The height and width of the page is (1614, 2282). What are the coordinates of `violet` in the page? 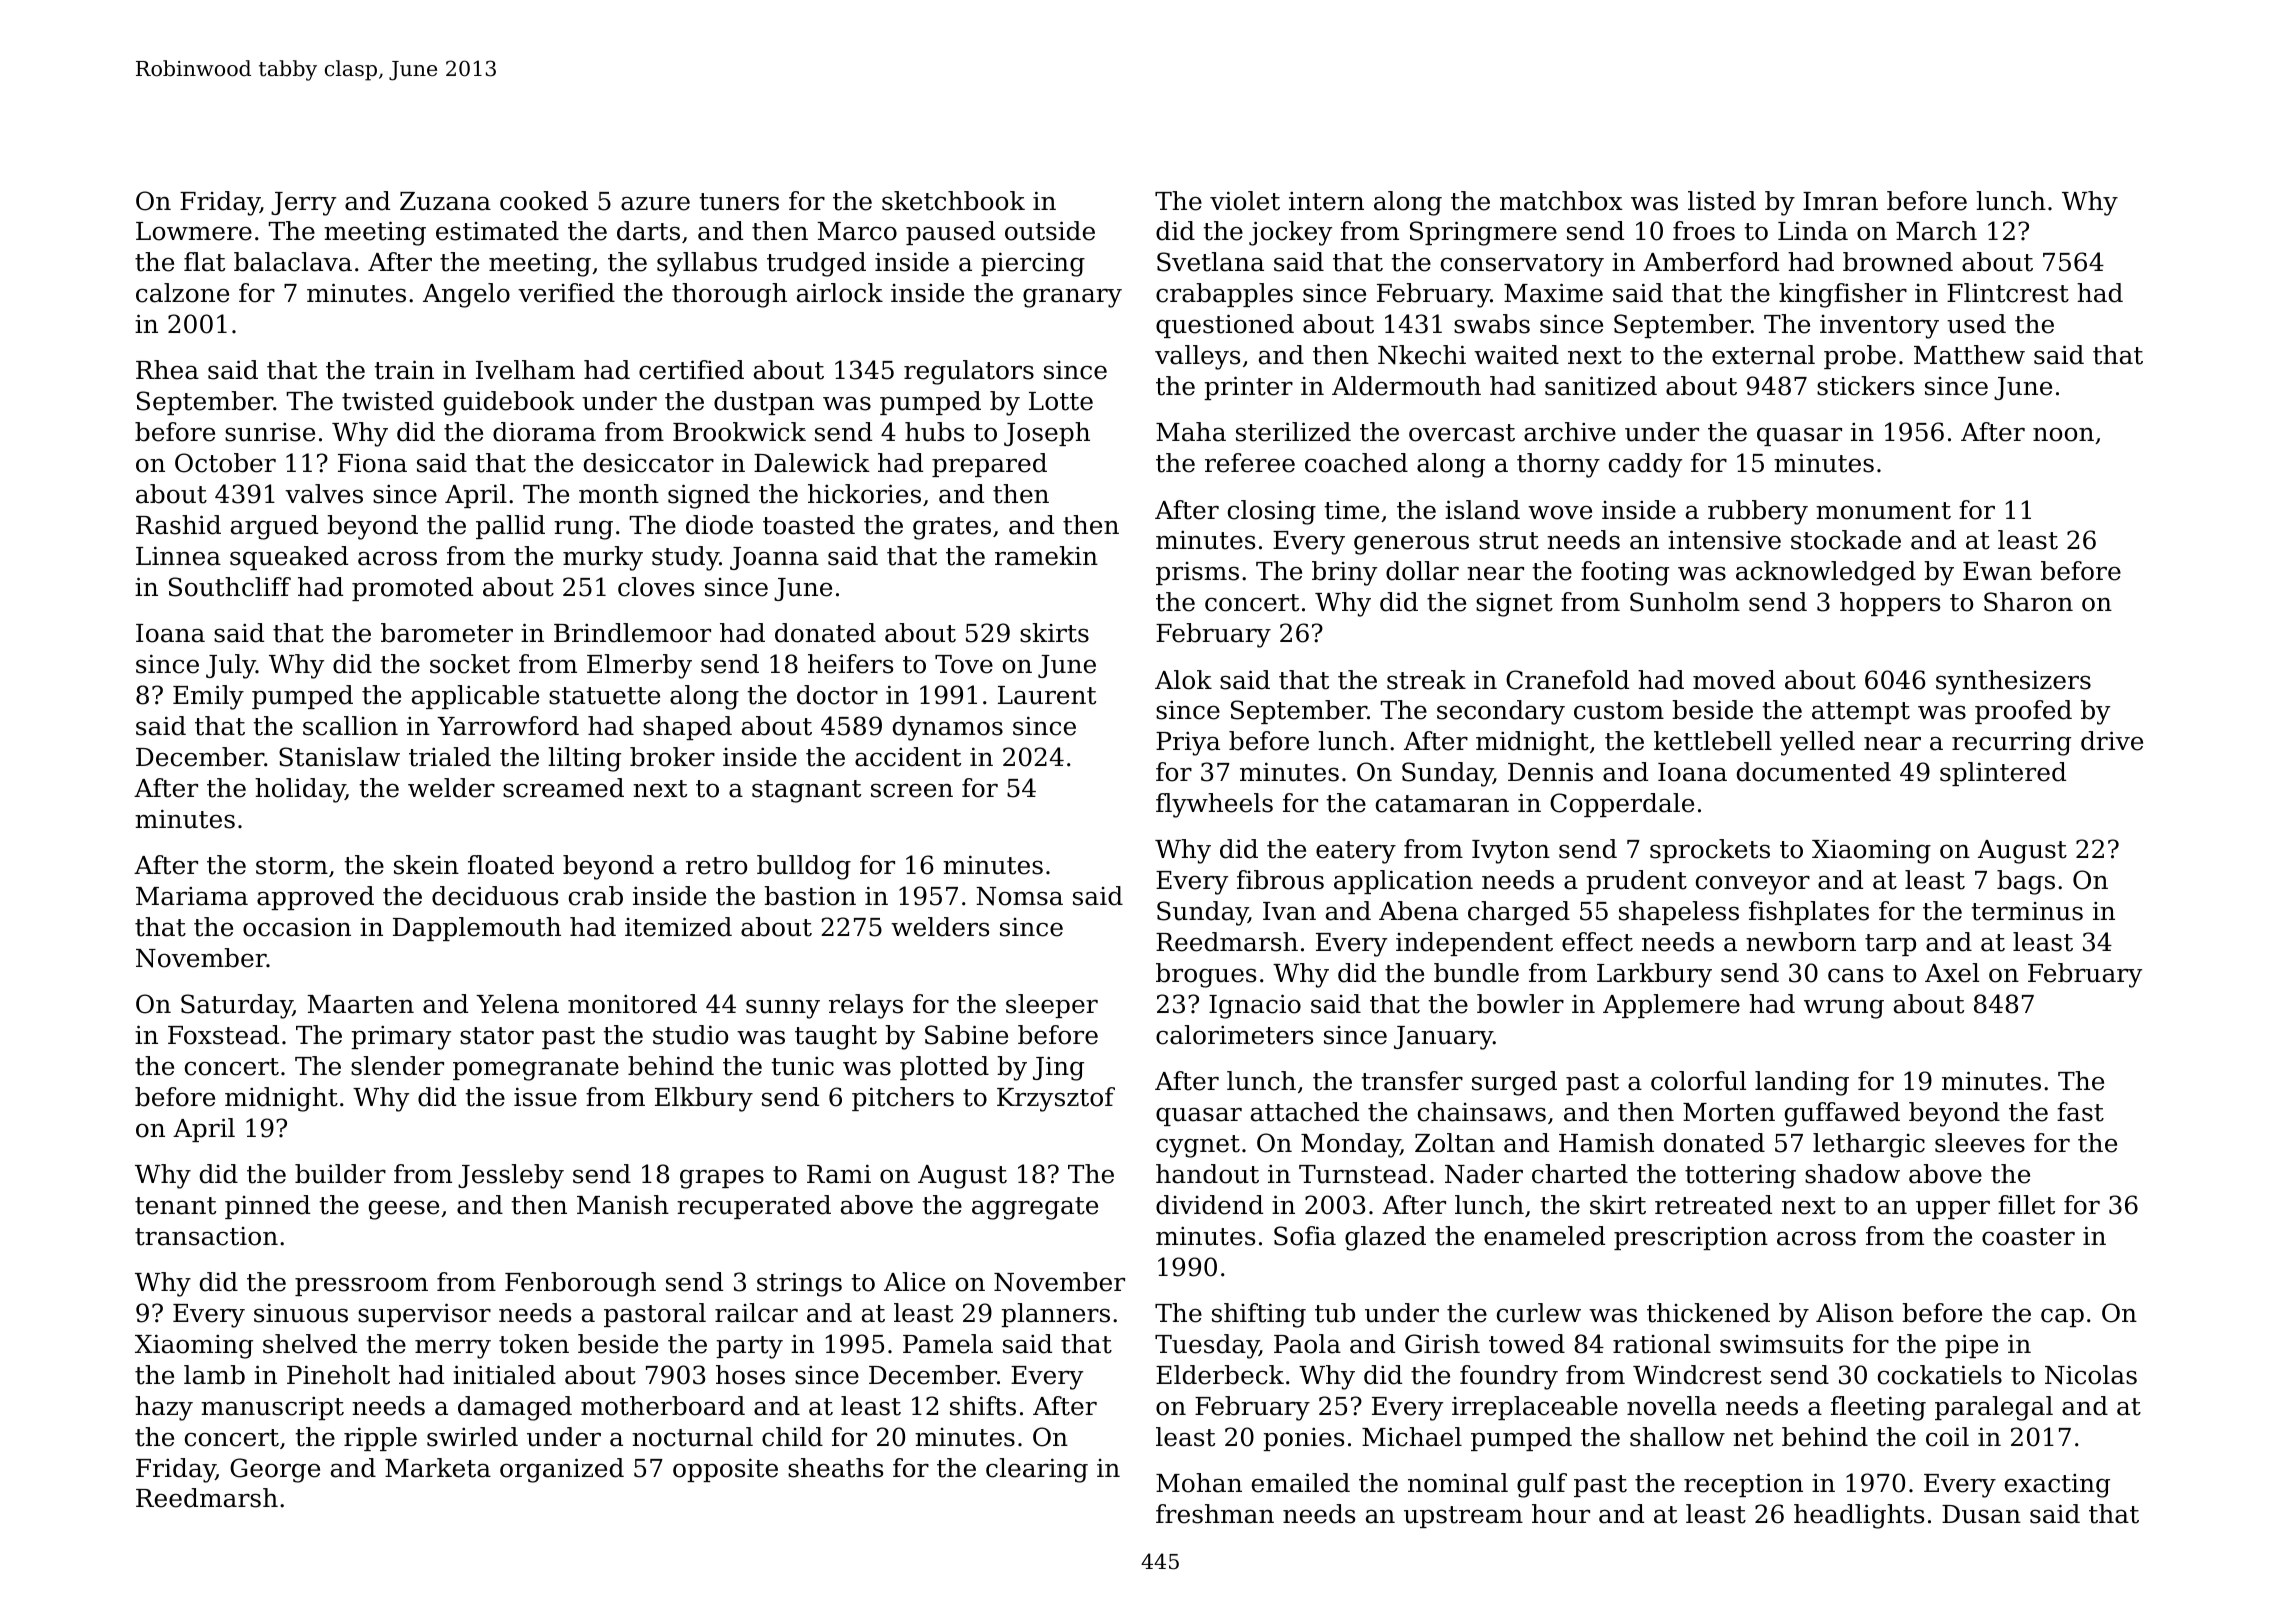 It's located at (1245, 201).
